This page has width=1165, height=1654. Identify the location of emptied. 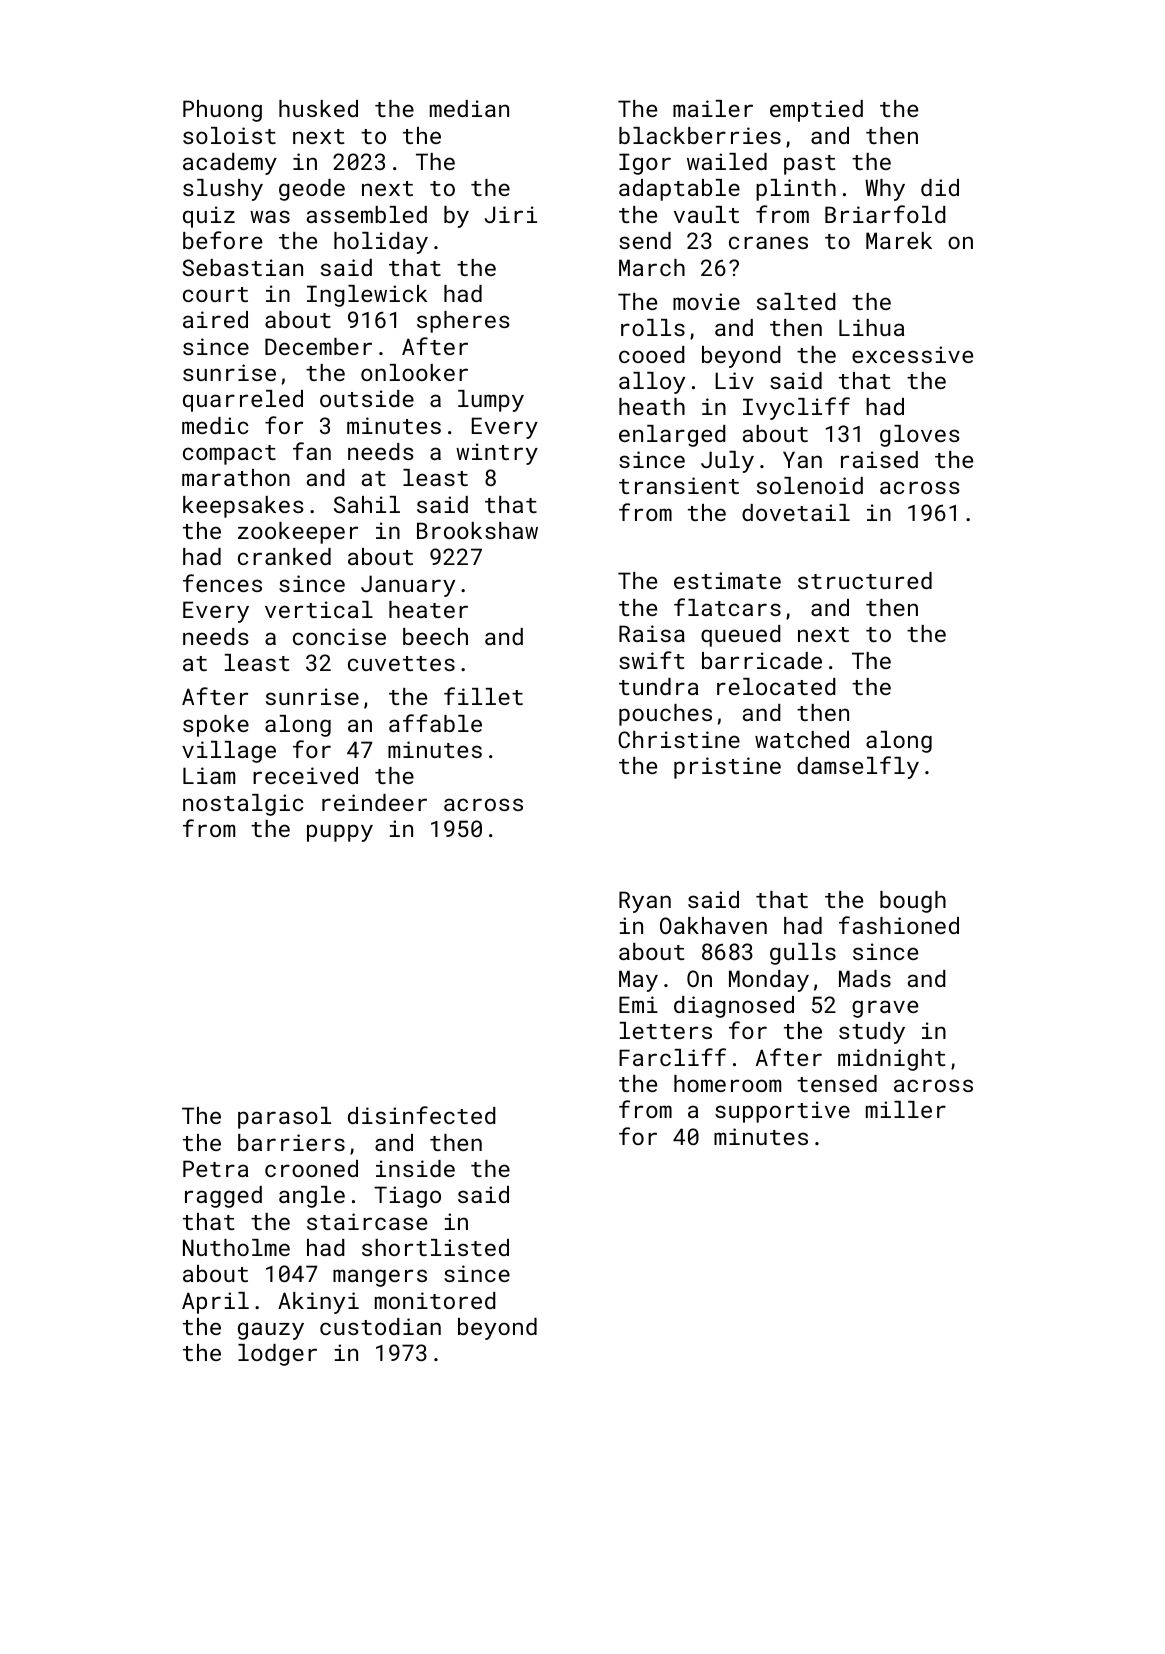
(816, 111).
